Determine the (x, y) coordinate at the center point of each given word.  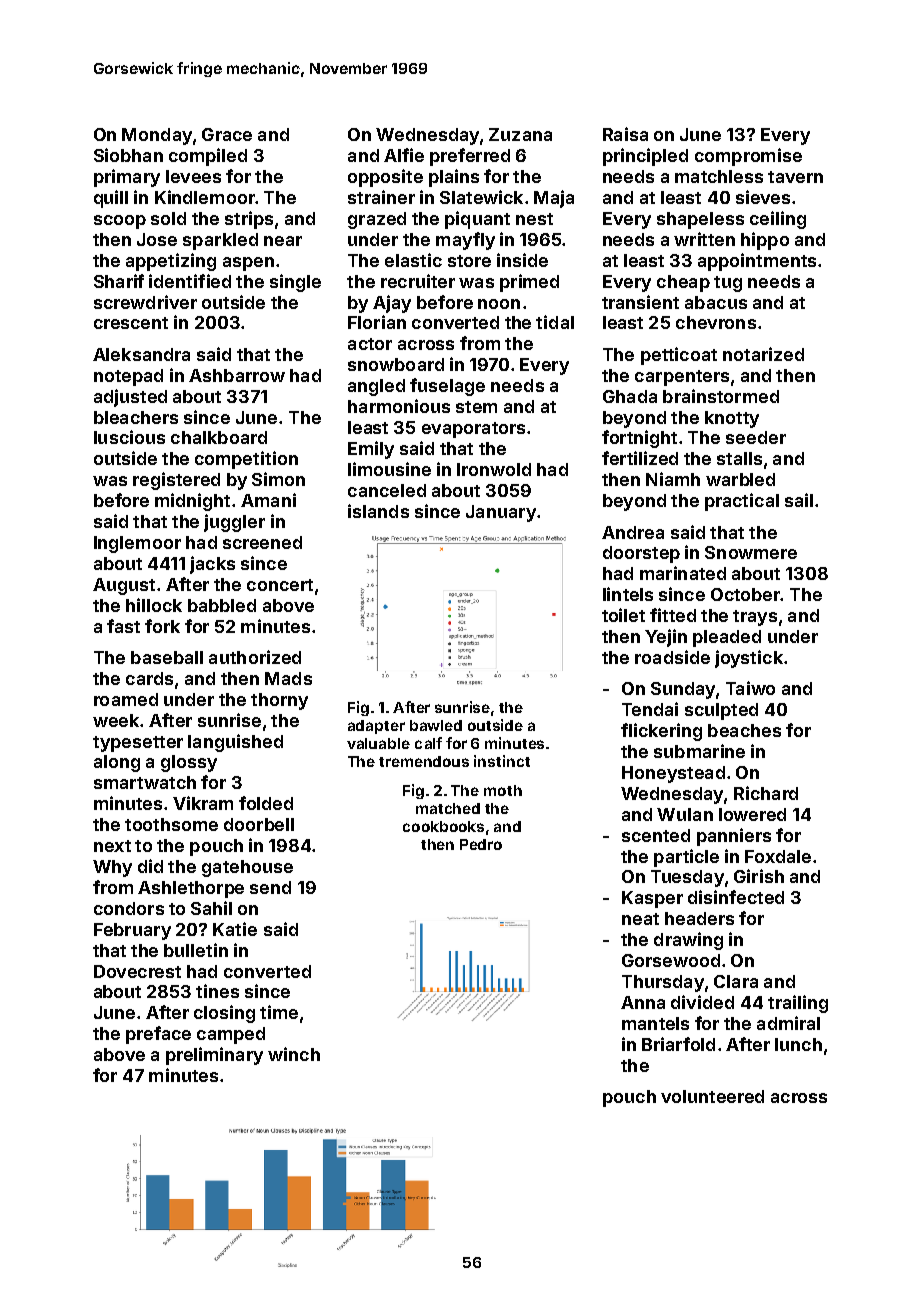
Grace (227, 134)
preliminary (214, 1056)
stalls (739, 458)
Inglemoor (137, 544)
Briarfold (678, 1044)
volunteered (712, 1096)
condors (129, 908)
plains (454, 178)
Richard (766, 793)
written (704, 239)
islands (378, 511)
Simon (278, 479)
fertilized (640, 458)
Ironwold (494, 469)
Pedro (481, 844)
